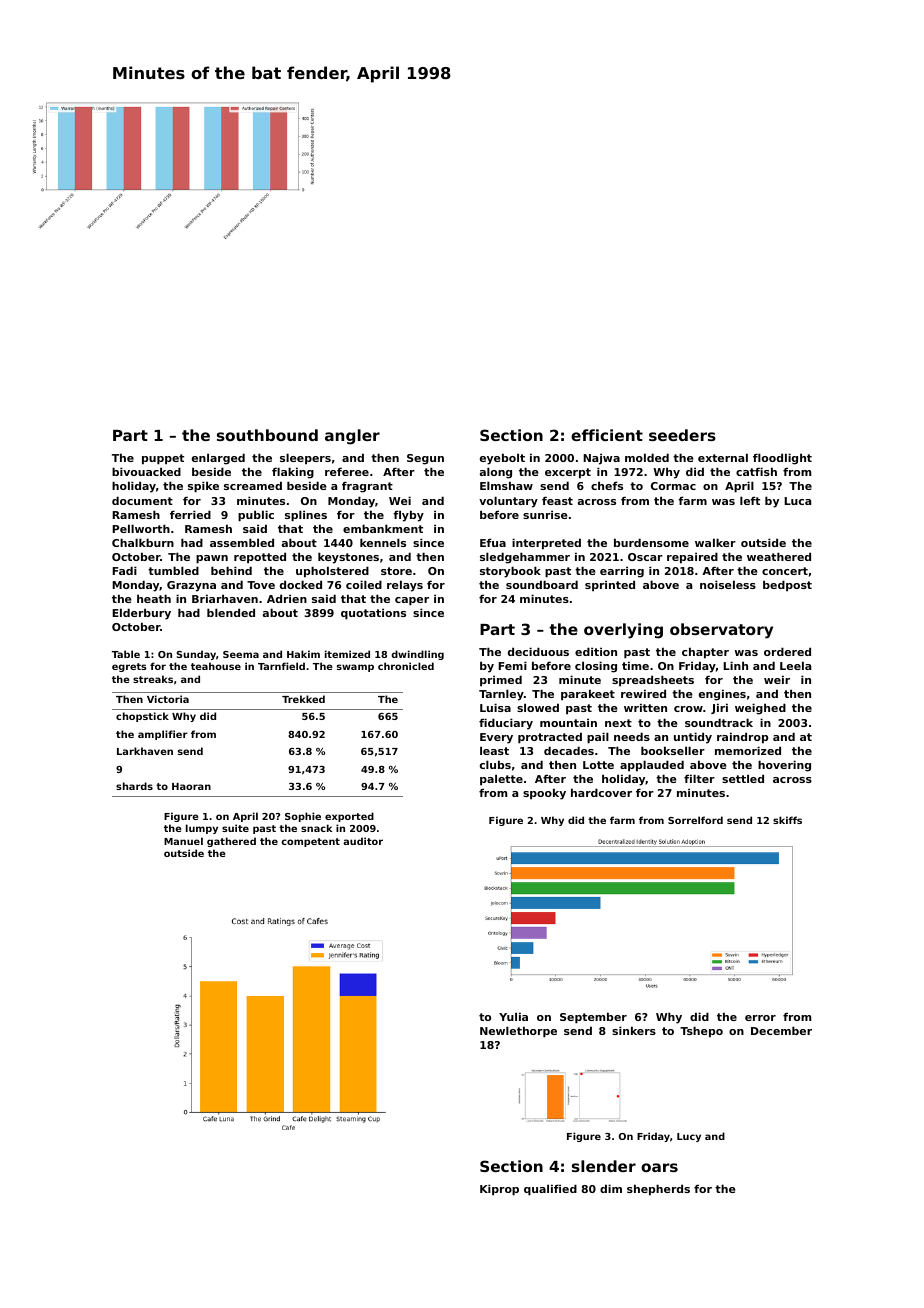 The image size is (924, 1308). Describe the element at coordinates (673, 486) in the screenshot. I see `Cormac` at that location.
